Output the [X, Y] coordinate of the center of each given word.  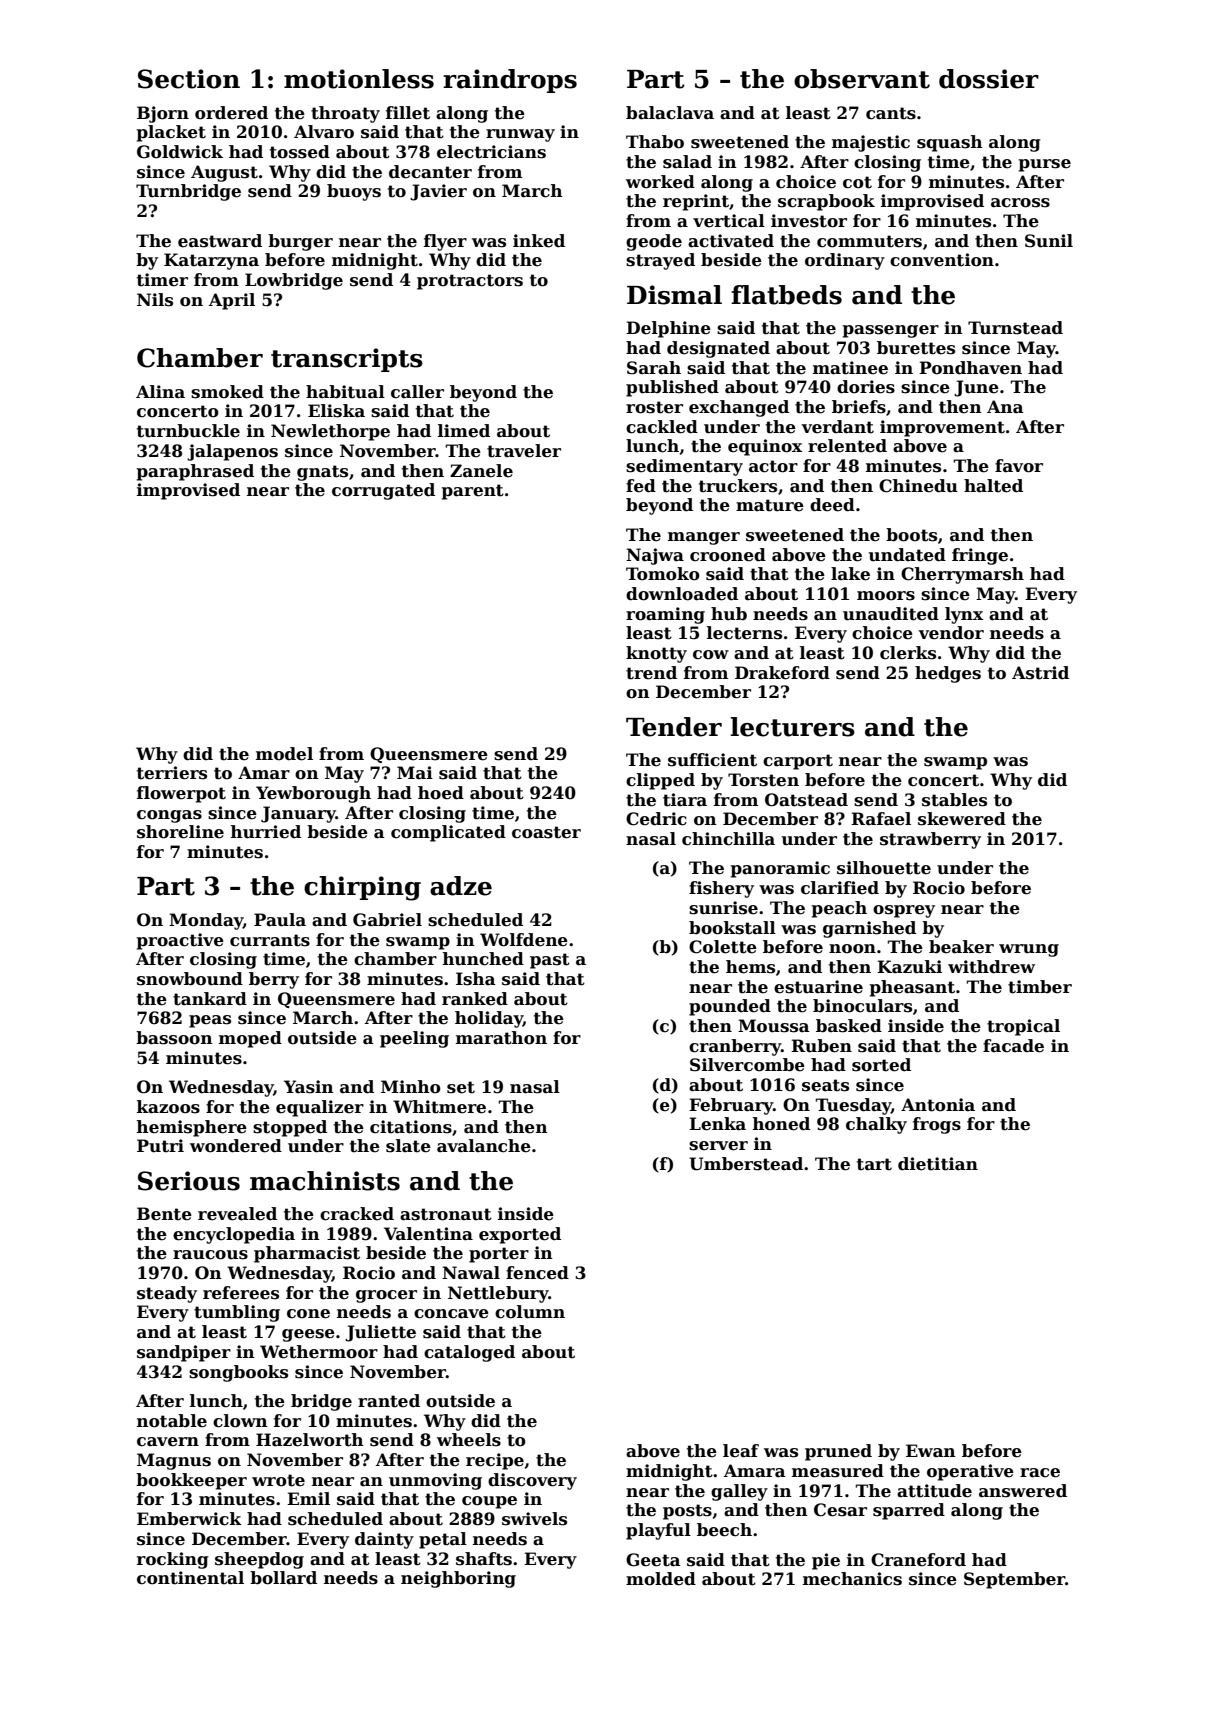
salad [687, 162]
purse [1045, 165]
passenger [891, 331]
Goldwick [180, 152]
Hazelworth [310, 1440]
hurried [266, 832]
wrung [1029, 950]
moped [250, 1039]
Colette [723, 947]
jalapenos [232, 452]
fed [641, 486]
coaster [546, 832]
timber [1040, 987]
